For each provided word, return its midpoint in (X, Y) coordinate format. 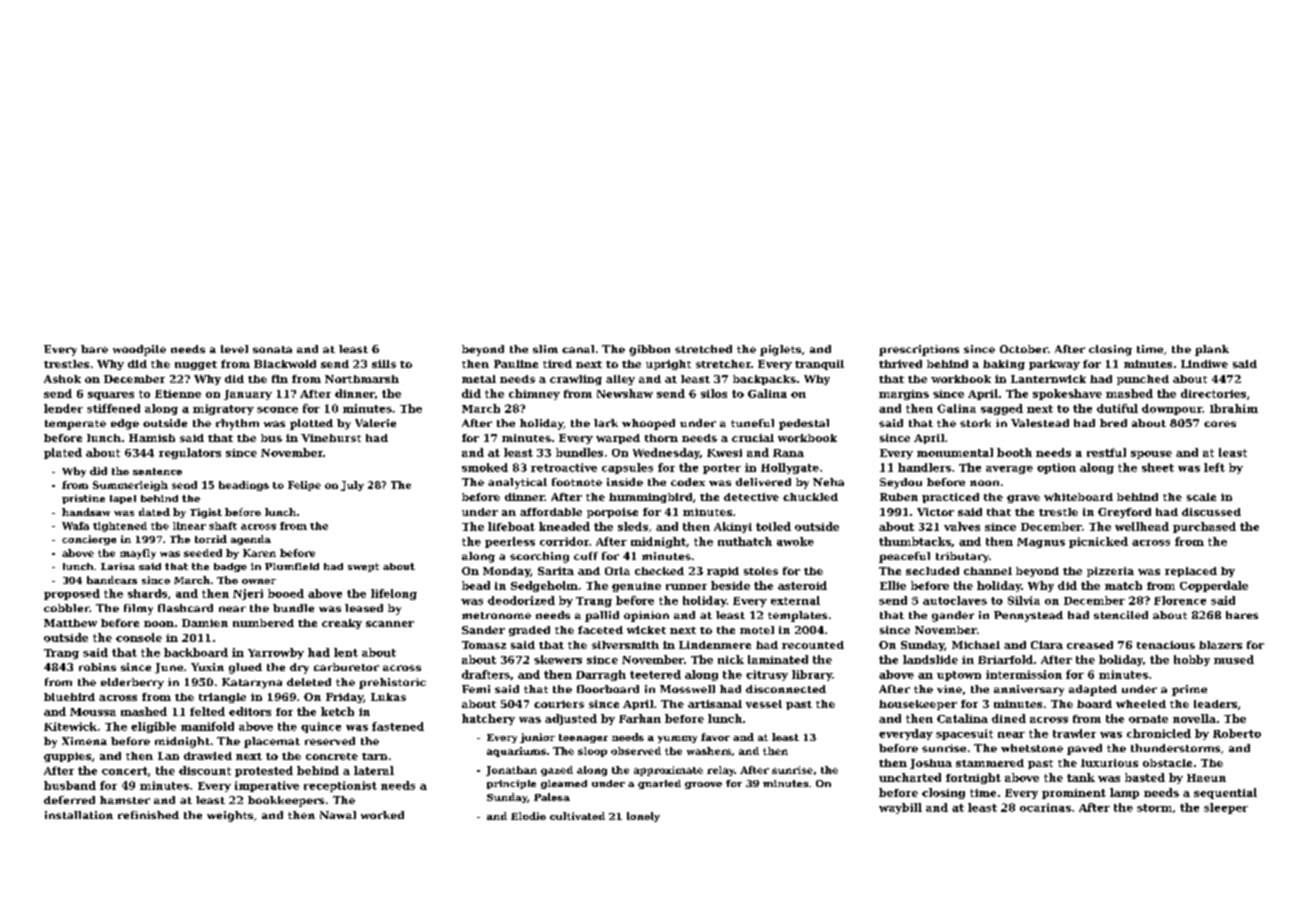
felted (207, 711)
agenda (251, 540)
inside (625, 482)
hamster (125, 800)
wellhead (1142, 526)
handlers (924, 467)
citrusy (767, 675)
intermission (1024, 674)
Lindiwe (1204, 364)
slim (545, 349)
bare (94, 349)
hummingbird (650, 498)
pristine (83, 499)
